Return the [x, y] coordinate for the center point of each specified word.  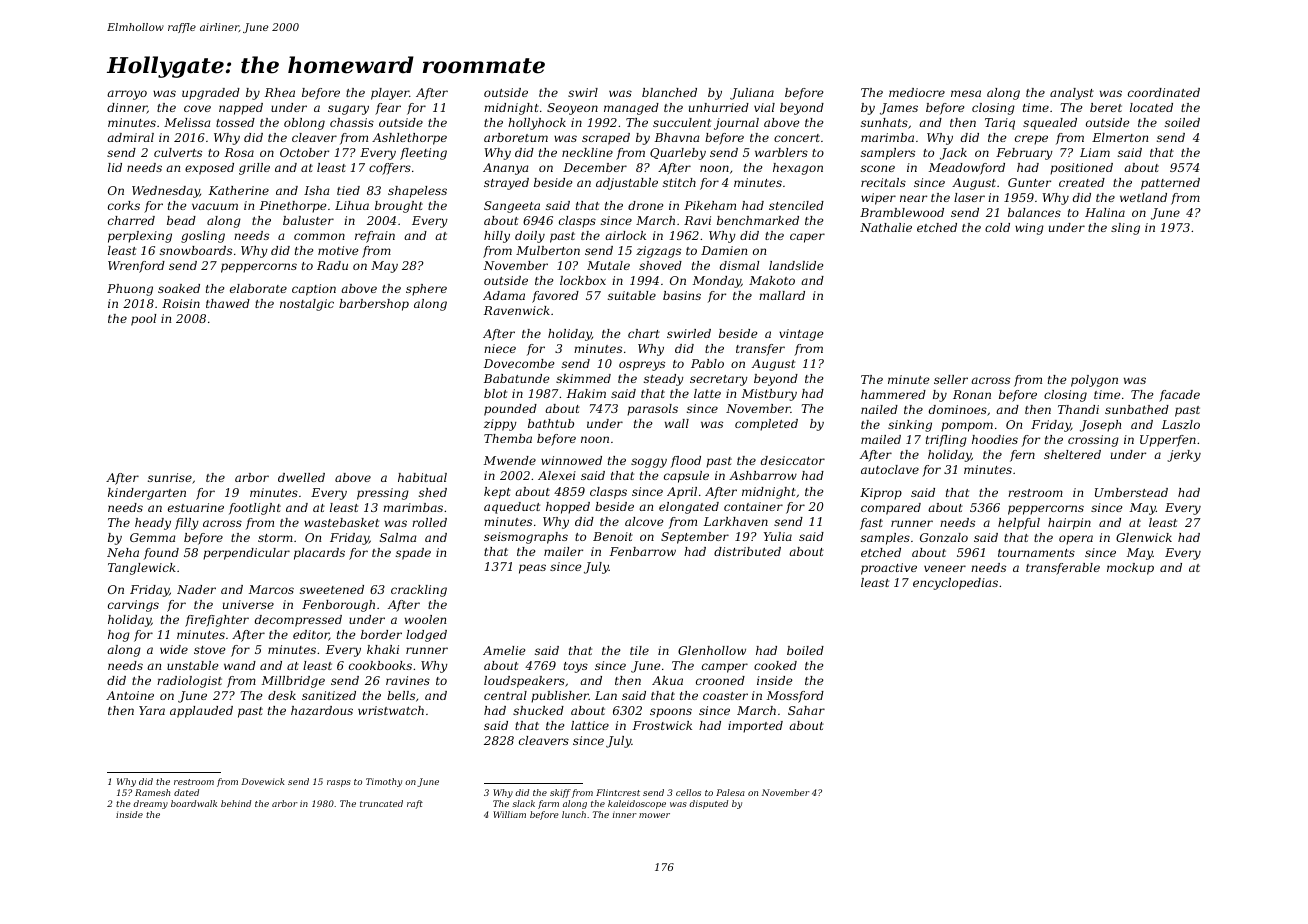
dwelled [301, 477]
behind [236, 803]
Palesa [730, 792]
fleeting [423, 154]
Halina [1105, 212]
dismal [739, 265]
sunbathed [1137, 409]
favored [555, 297]
